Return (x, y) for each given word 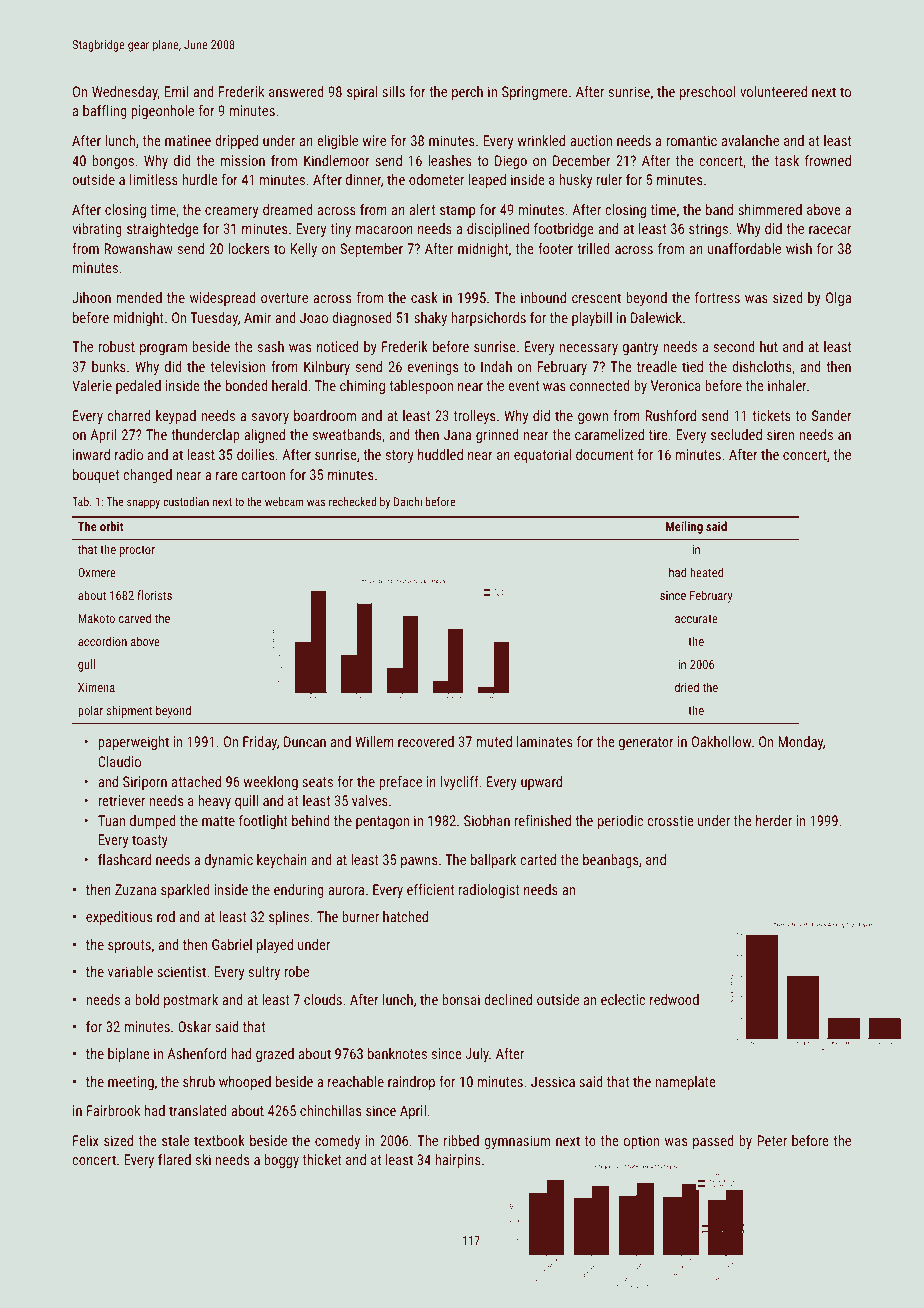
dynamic (229, 861)
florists (154, 595)
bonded (247, 385)
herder (774, 820)
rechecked (352, 501)
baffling (105, 112)
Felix (86, 1140)
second (734, 346)
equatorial (542, 456)
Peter (772, 1140)
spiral (362, 93)
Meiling (684, 527)
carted (538, 859)
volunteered (773, 91)
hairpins (458, 1161)
